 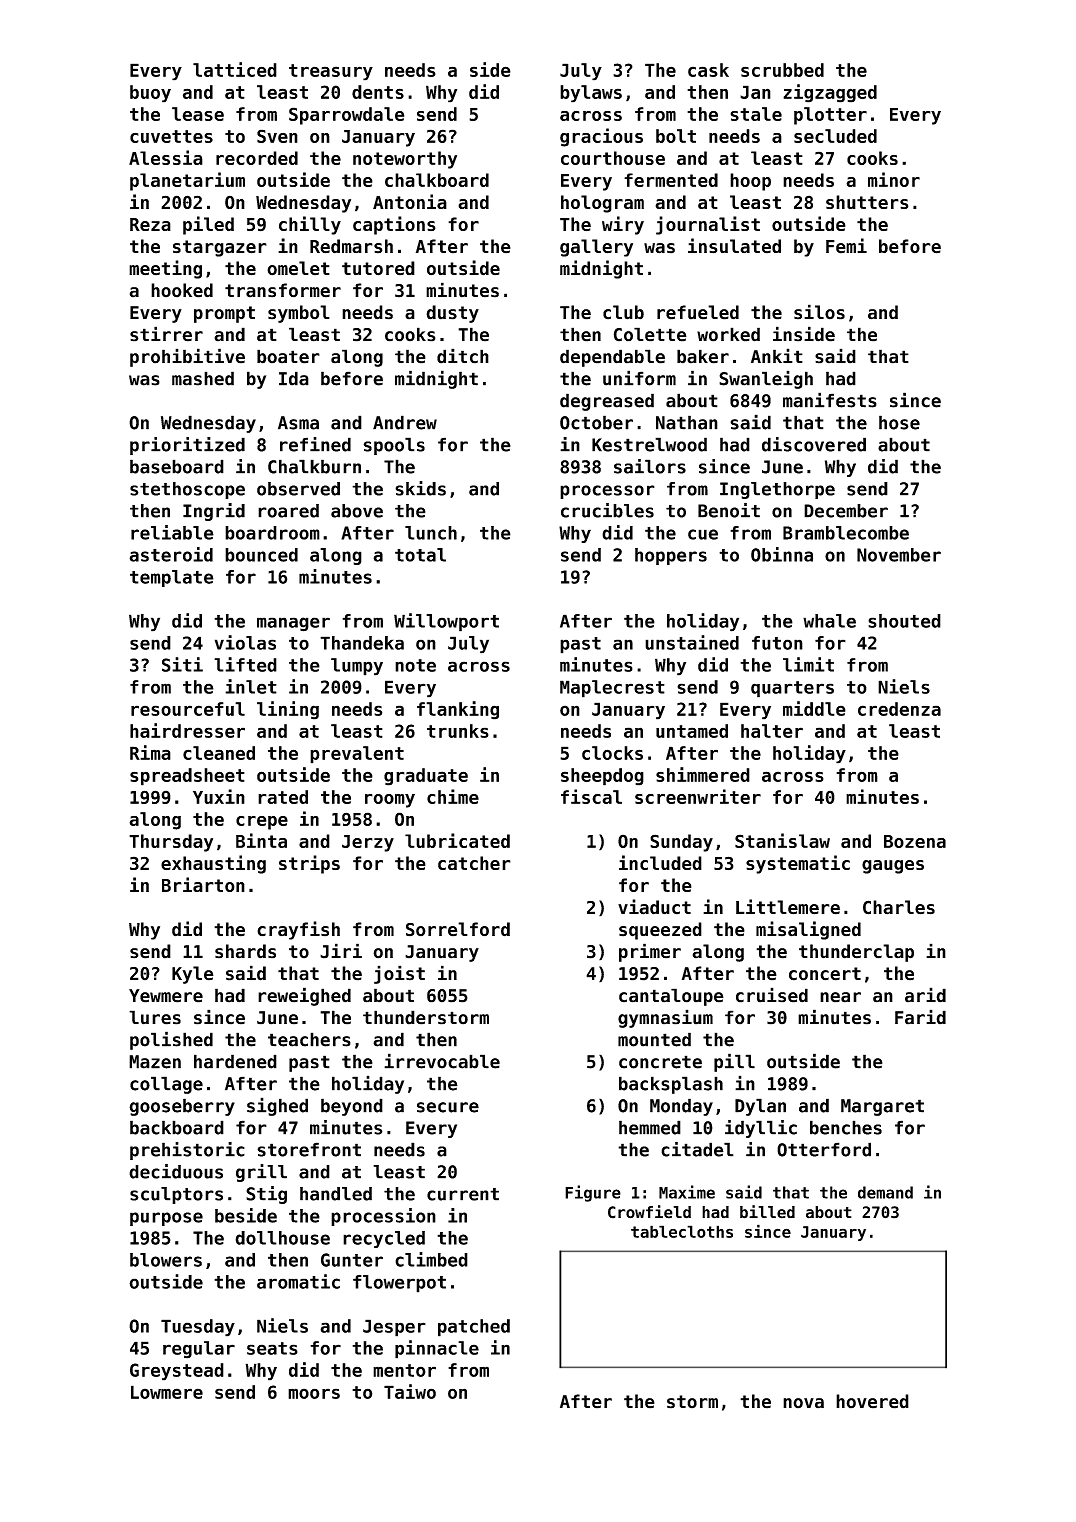 I want to click on Femi, so click(x=846, y=246).
